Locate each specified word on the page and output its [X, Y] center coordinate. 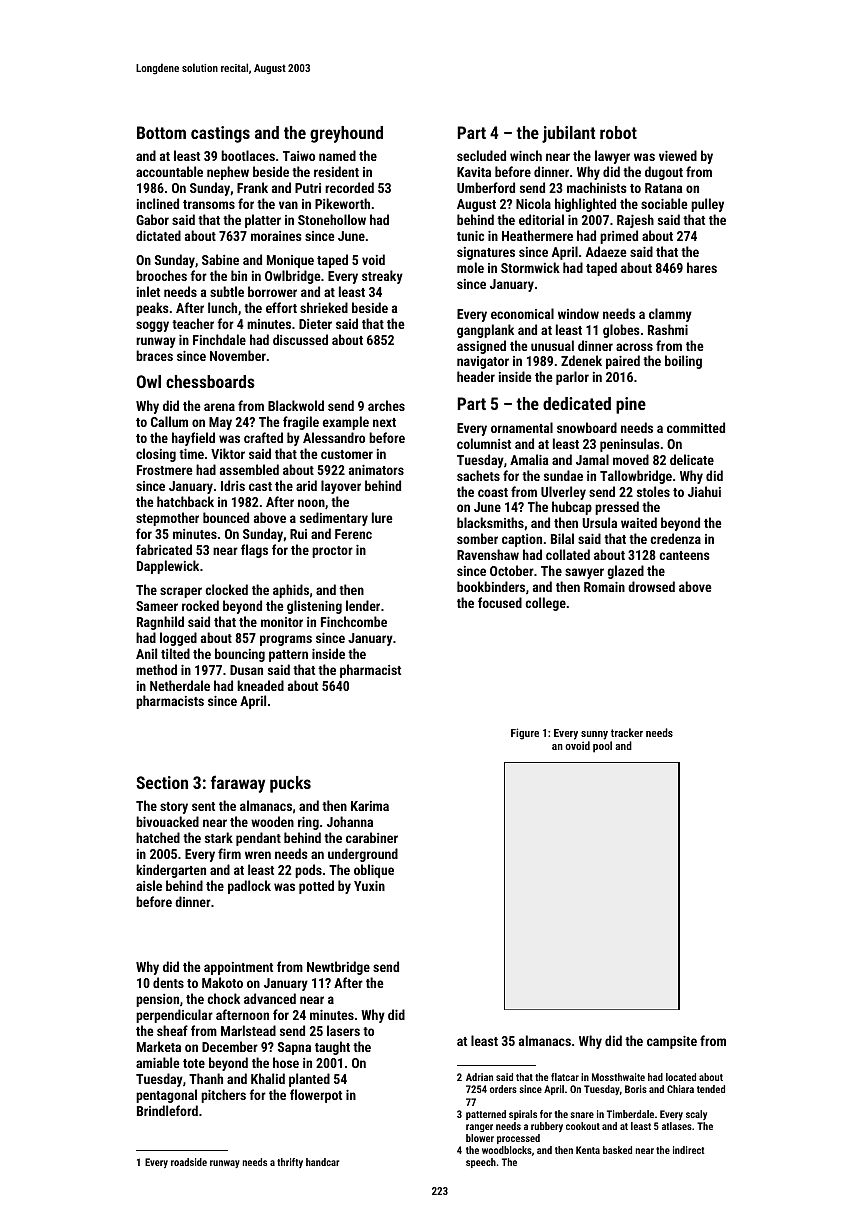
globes [621, 331]
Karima [370, 806]
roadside [189, 1162]
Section [162, 782]
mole [470, 267]
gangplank [485, 331]
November [238, 355]
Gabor [152, 219]
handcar [322, 1162]
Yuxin [369, 886]
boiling [683, 362]
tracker [627, 732]
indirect [689, 1150]
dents [168, 982]
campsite [672, 1042]
